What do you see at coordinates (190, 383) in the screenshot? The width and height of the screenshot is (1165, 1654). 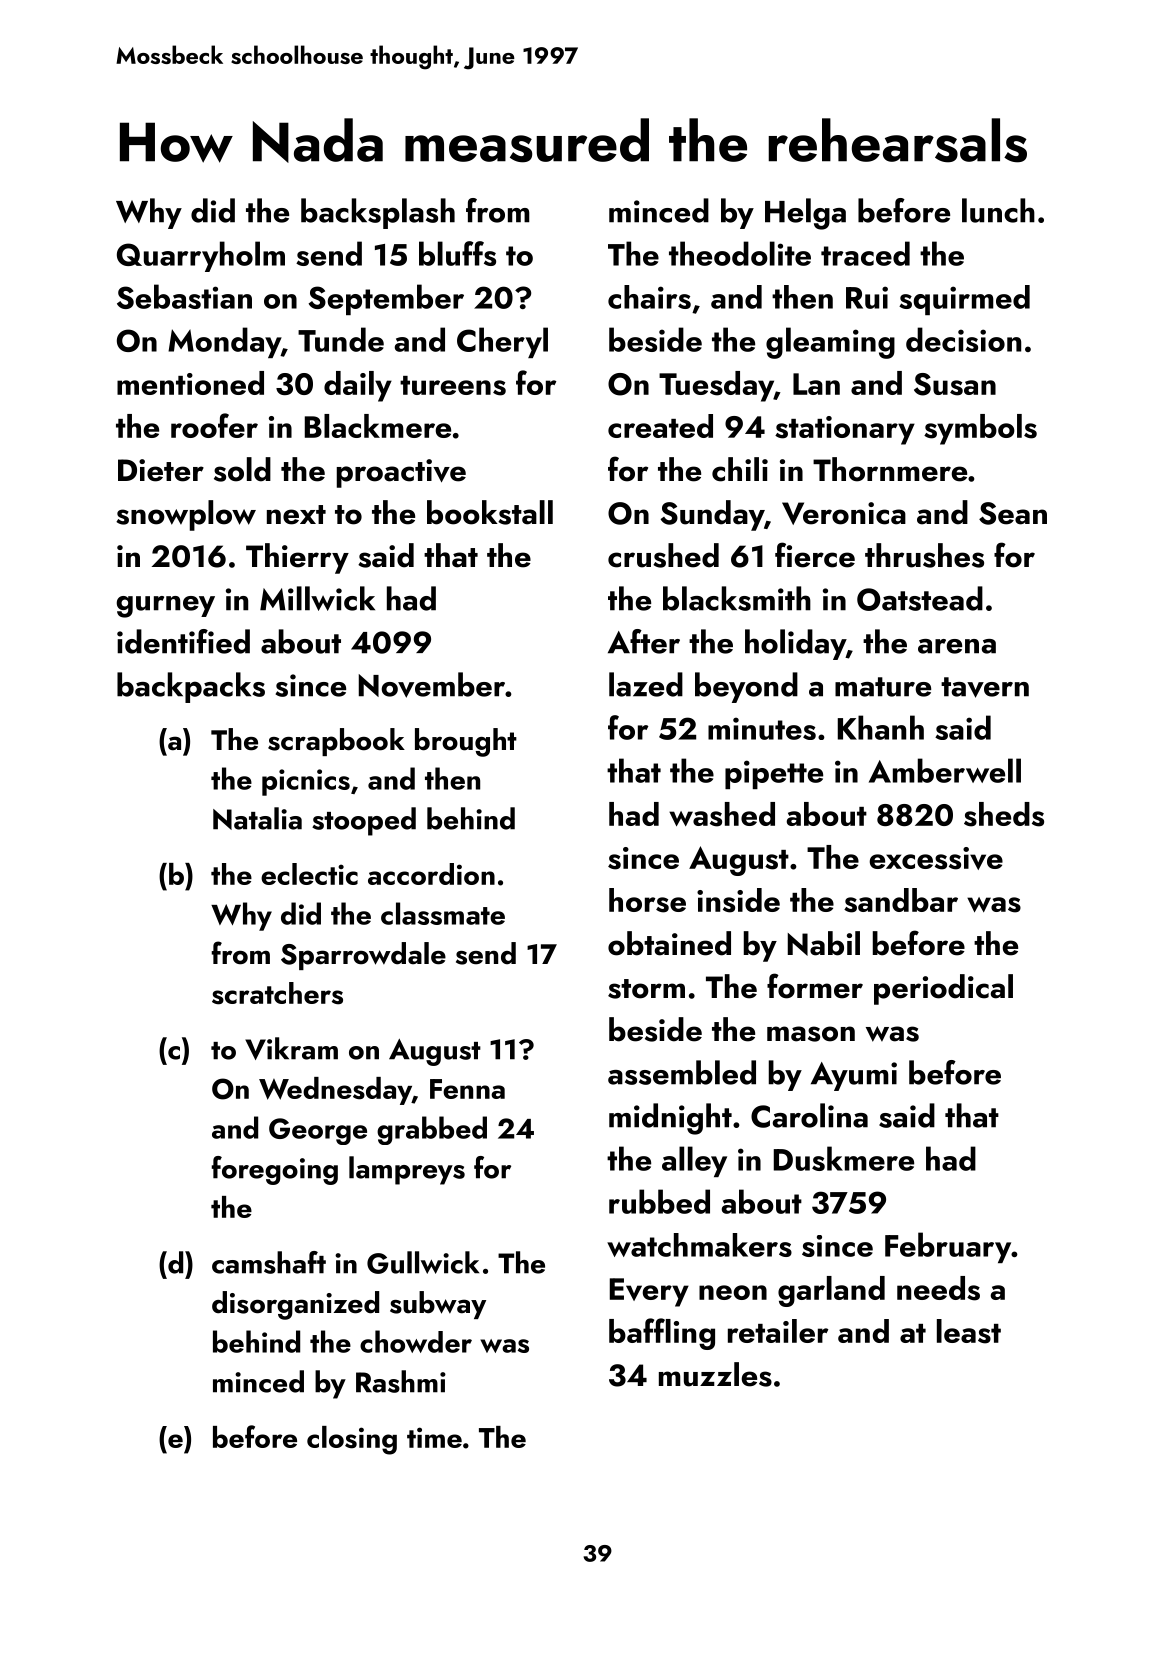 I see `mentioned` at bounding box center [190, 383].
